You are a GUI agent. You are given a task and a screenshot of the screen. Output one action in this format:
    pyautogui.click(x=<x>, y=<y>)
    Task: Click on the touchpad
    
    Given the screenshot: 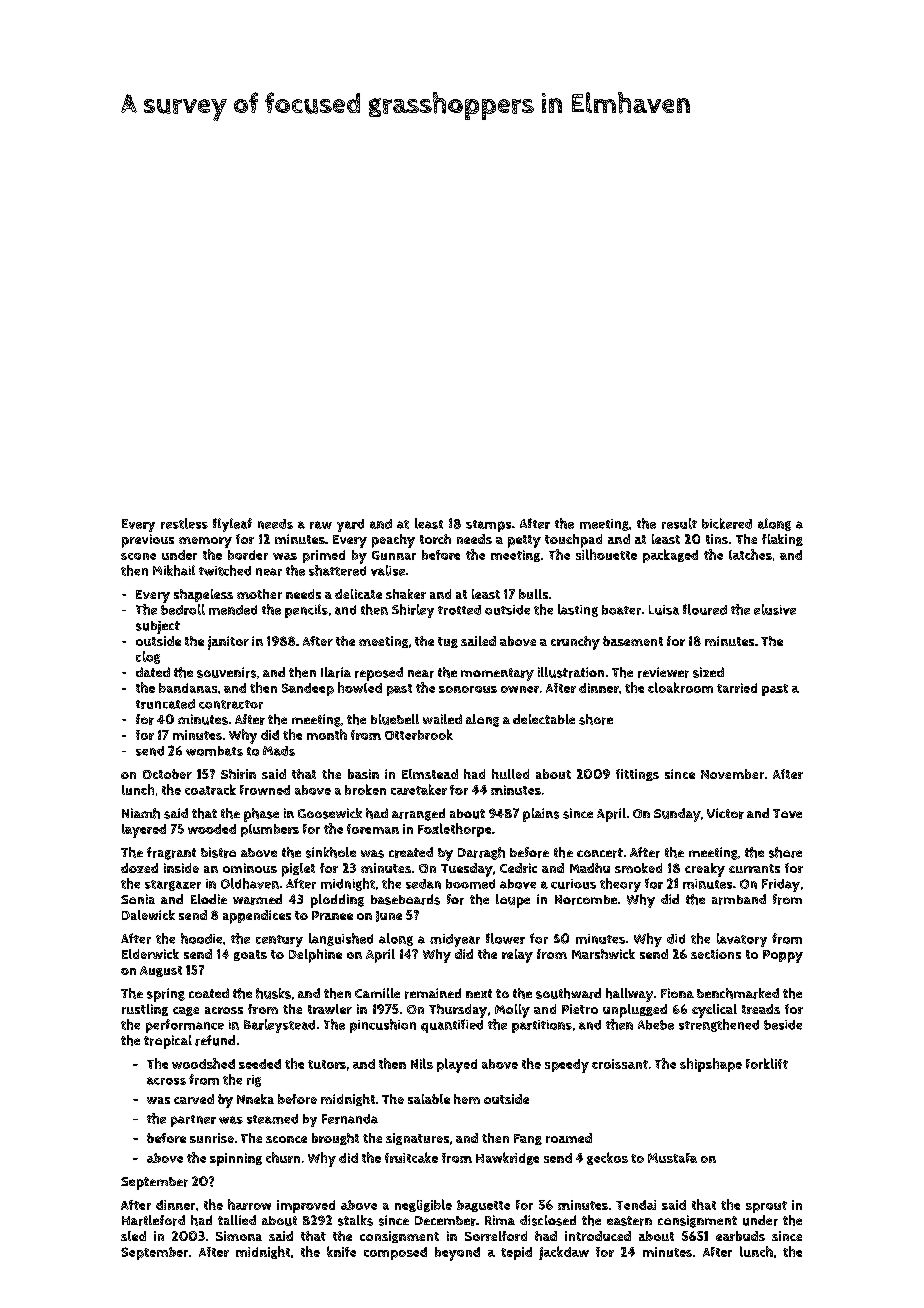 What is the action you would take?
    pyautogui.click(x=573, y=541)
